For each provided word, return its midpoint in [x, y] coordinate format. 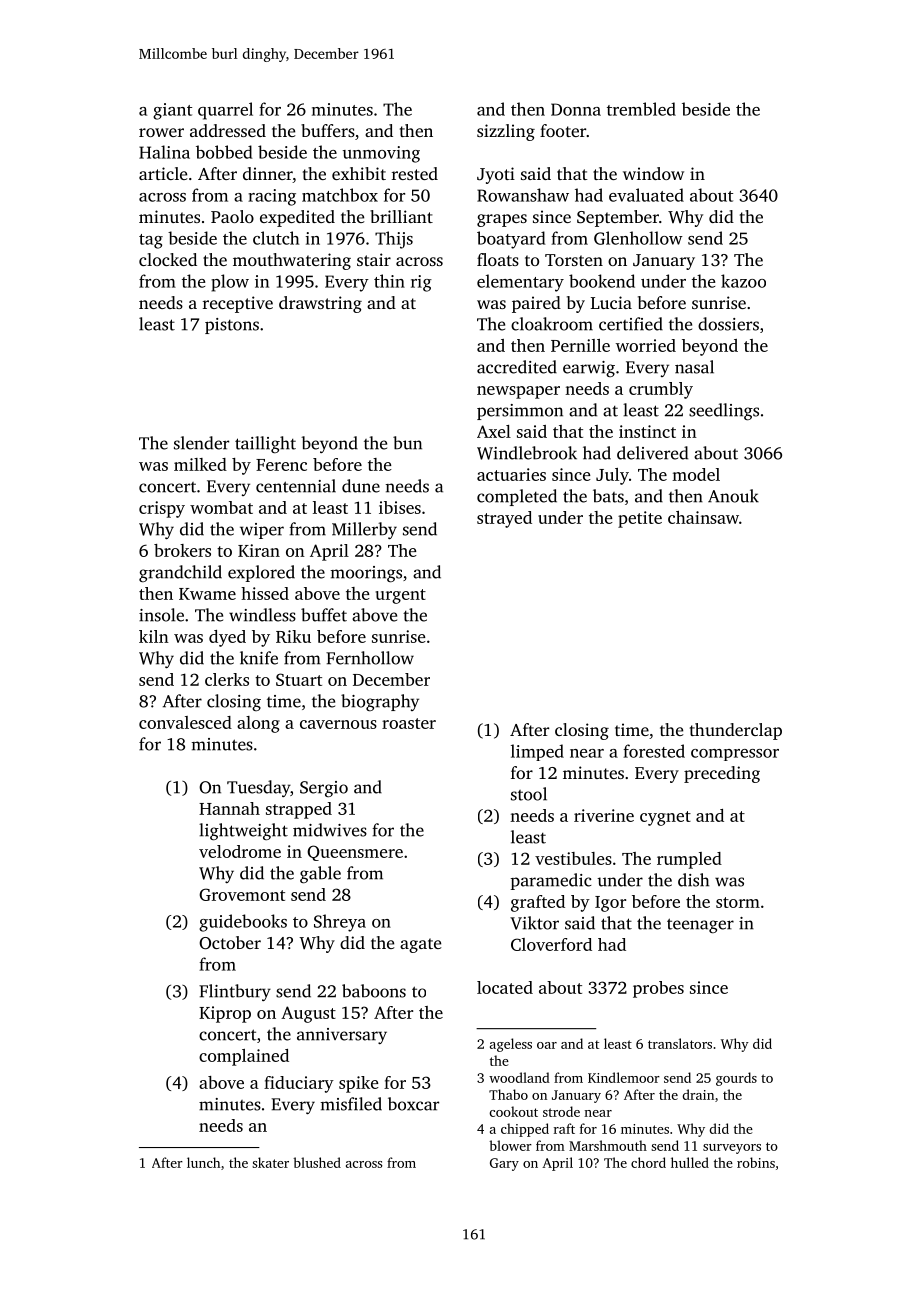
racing [272, 197]
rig [421, 283]
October [230, 943]
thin [389, 281]
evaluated [646, 195]
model [696, 474]
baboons [374, 991]
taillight [265, 444]
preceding [722, 774]
